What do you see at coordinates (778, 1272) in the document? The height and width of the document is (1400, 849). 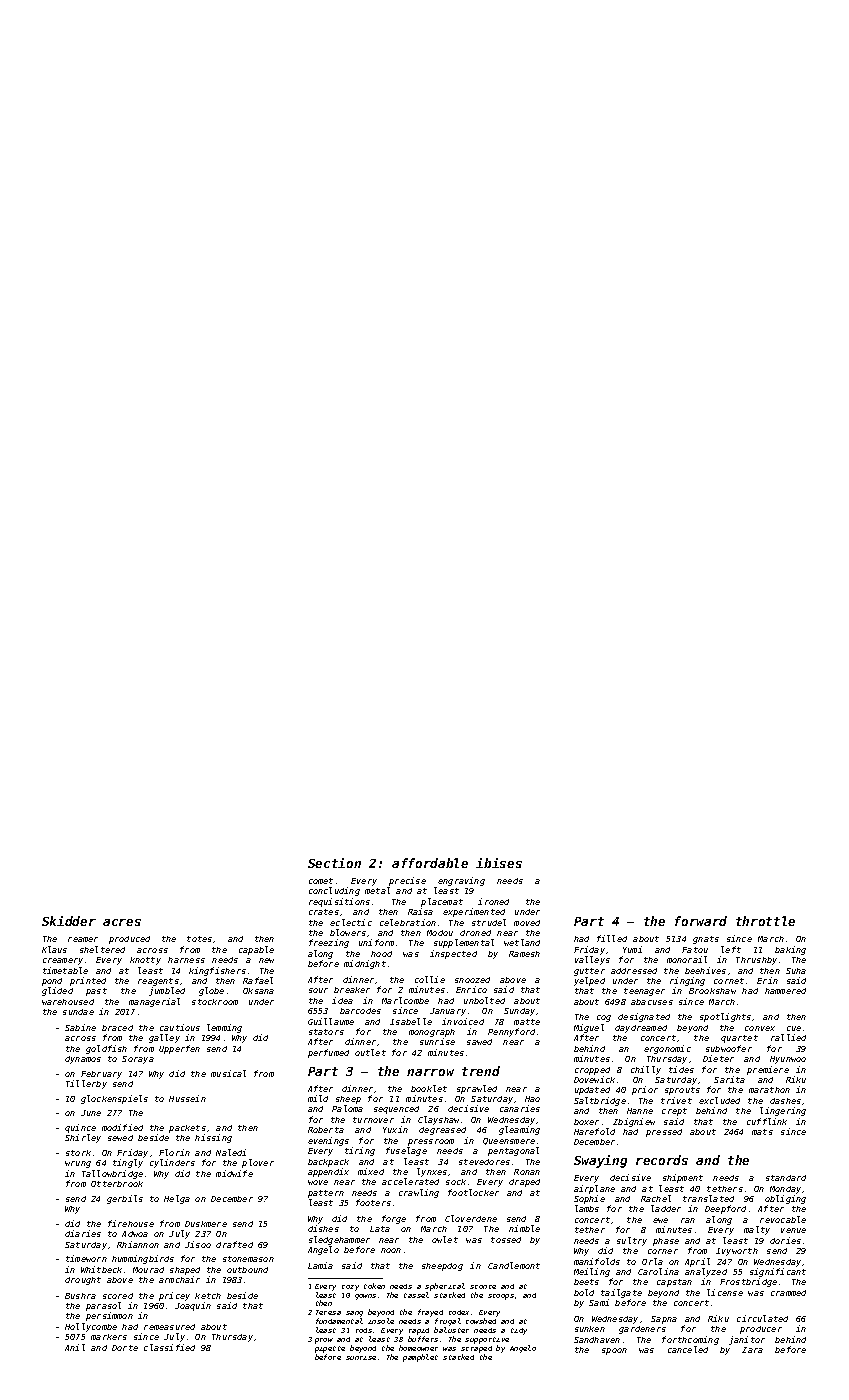 I see `significant` at bounding box center [778, 1272].
